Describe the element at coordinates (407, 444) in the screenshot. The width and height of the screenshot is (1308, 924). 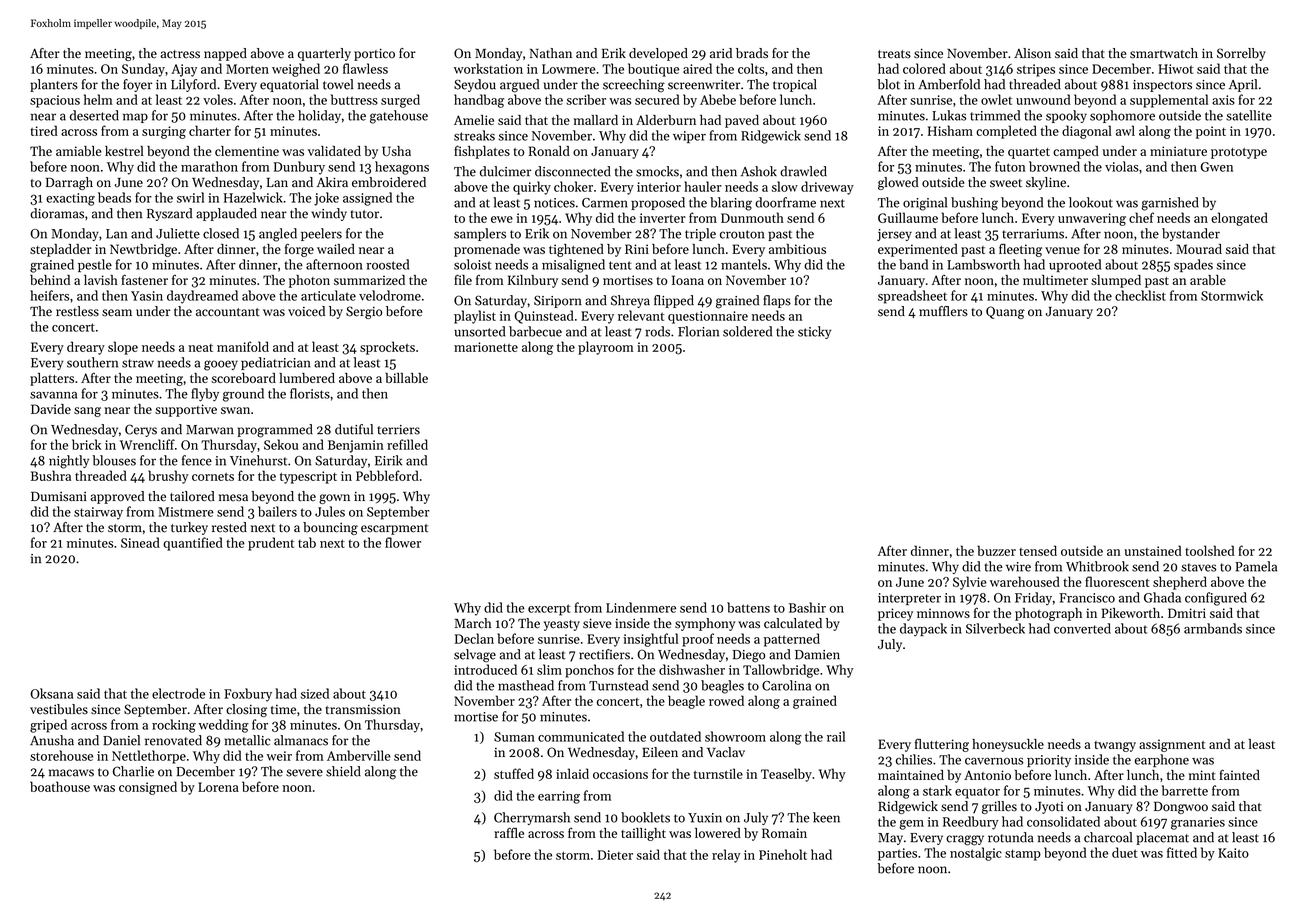
I see `refilled` at that location.
